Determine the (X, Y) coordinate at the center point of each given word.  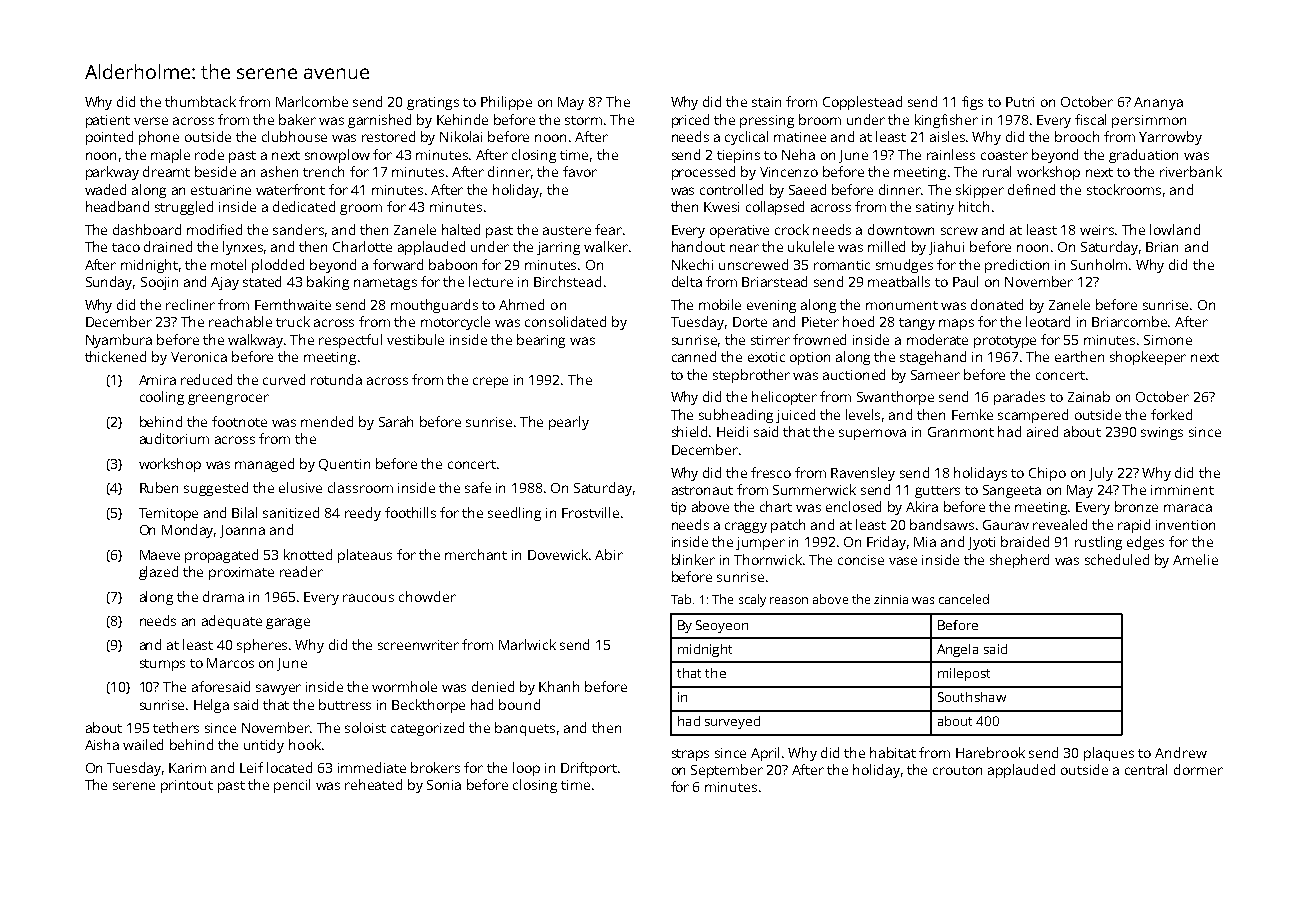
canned (694, 356)
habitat (893, 752)
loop (526, 769)
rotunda (336, 379)
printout (187, 786)
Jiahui (946, 248)
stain (766, 102)
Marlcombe (312, 101)
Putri (1020, 102)
